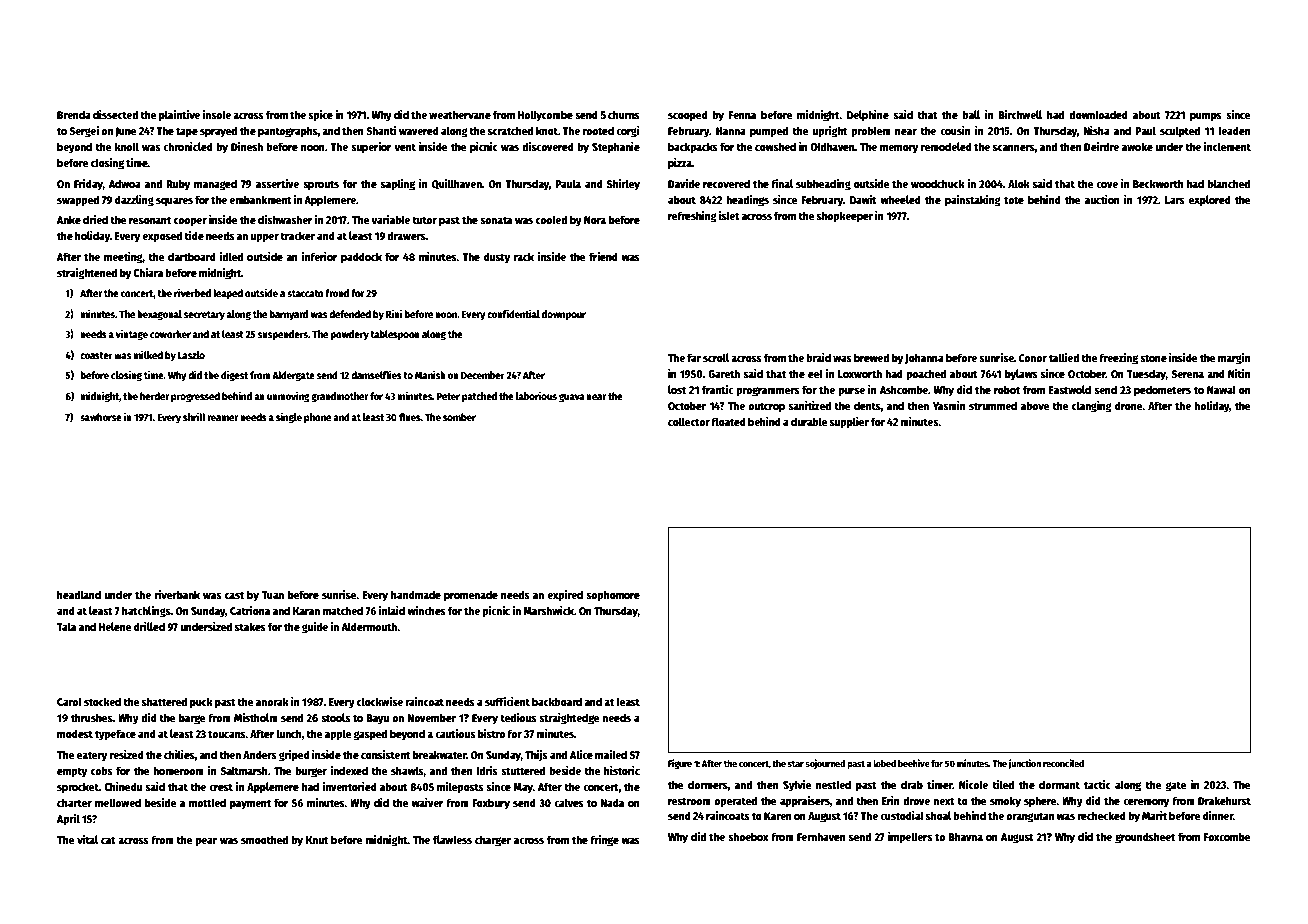  I want to click on inclement, so click(1227, 146).
